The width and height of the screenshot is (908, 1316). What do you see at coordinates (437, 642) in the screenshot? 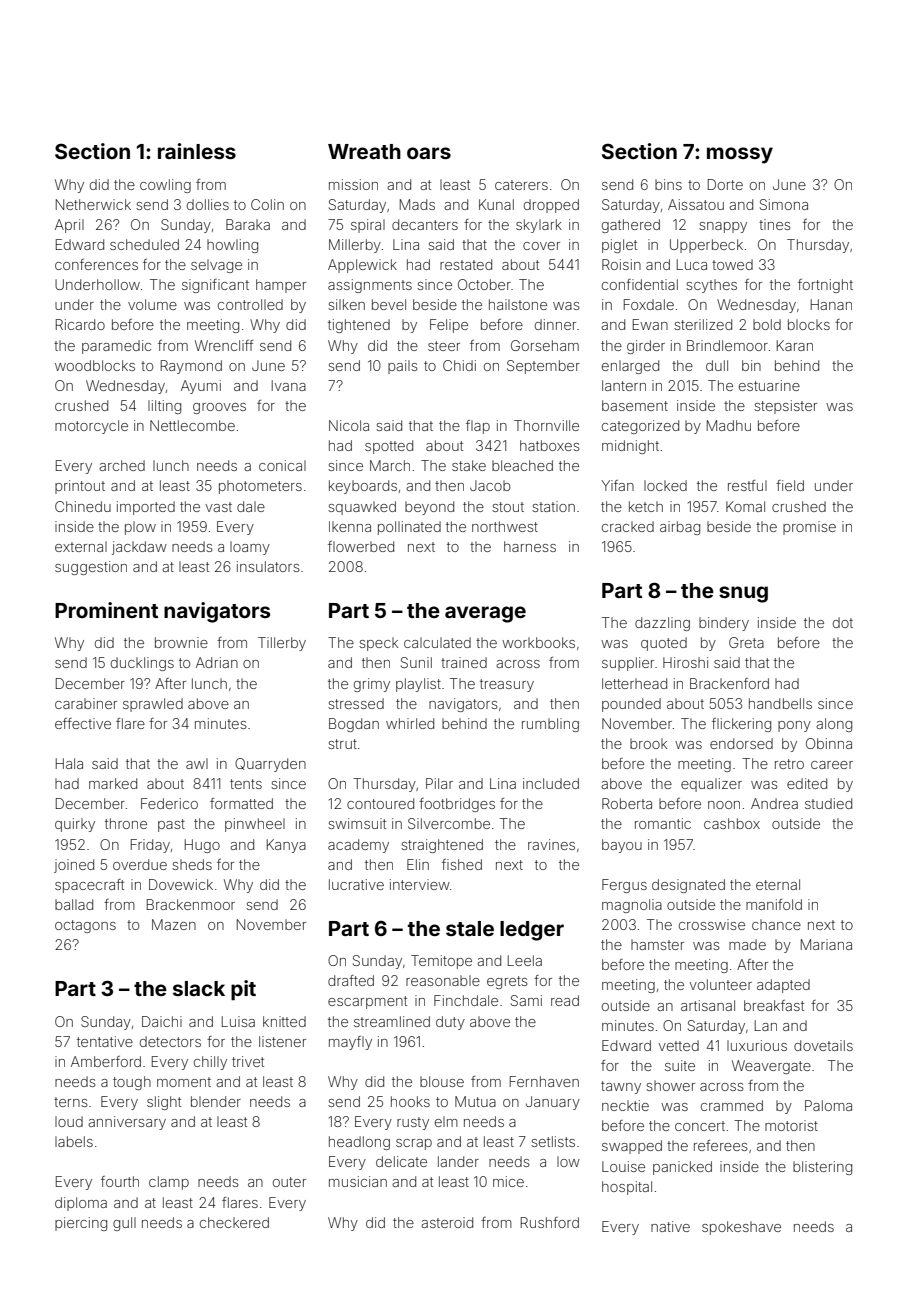
I see `calculated` at bounding box center [437, 642].
